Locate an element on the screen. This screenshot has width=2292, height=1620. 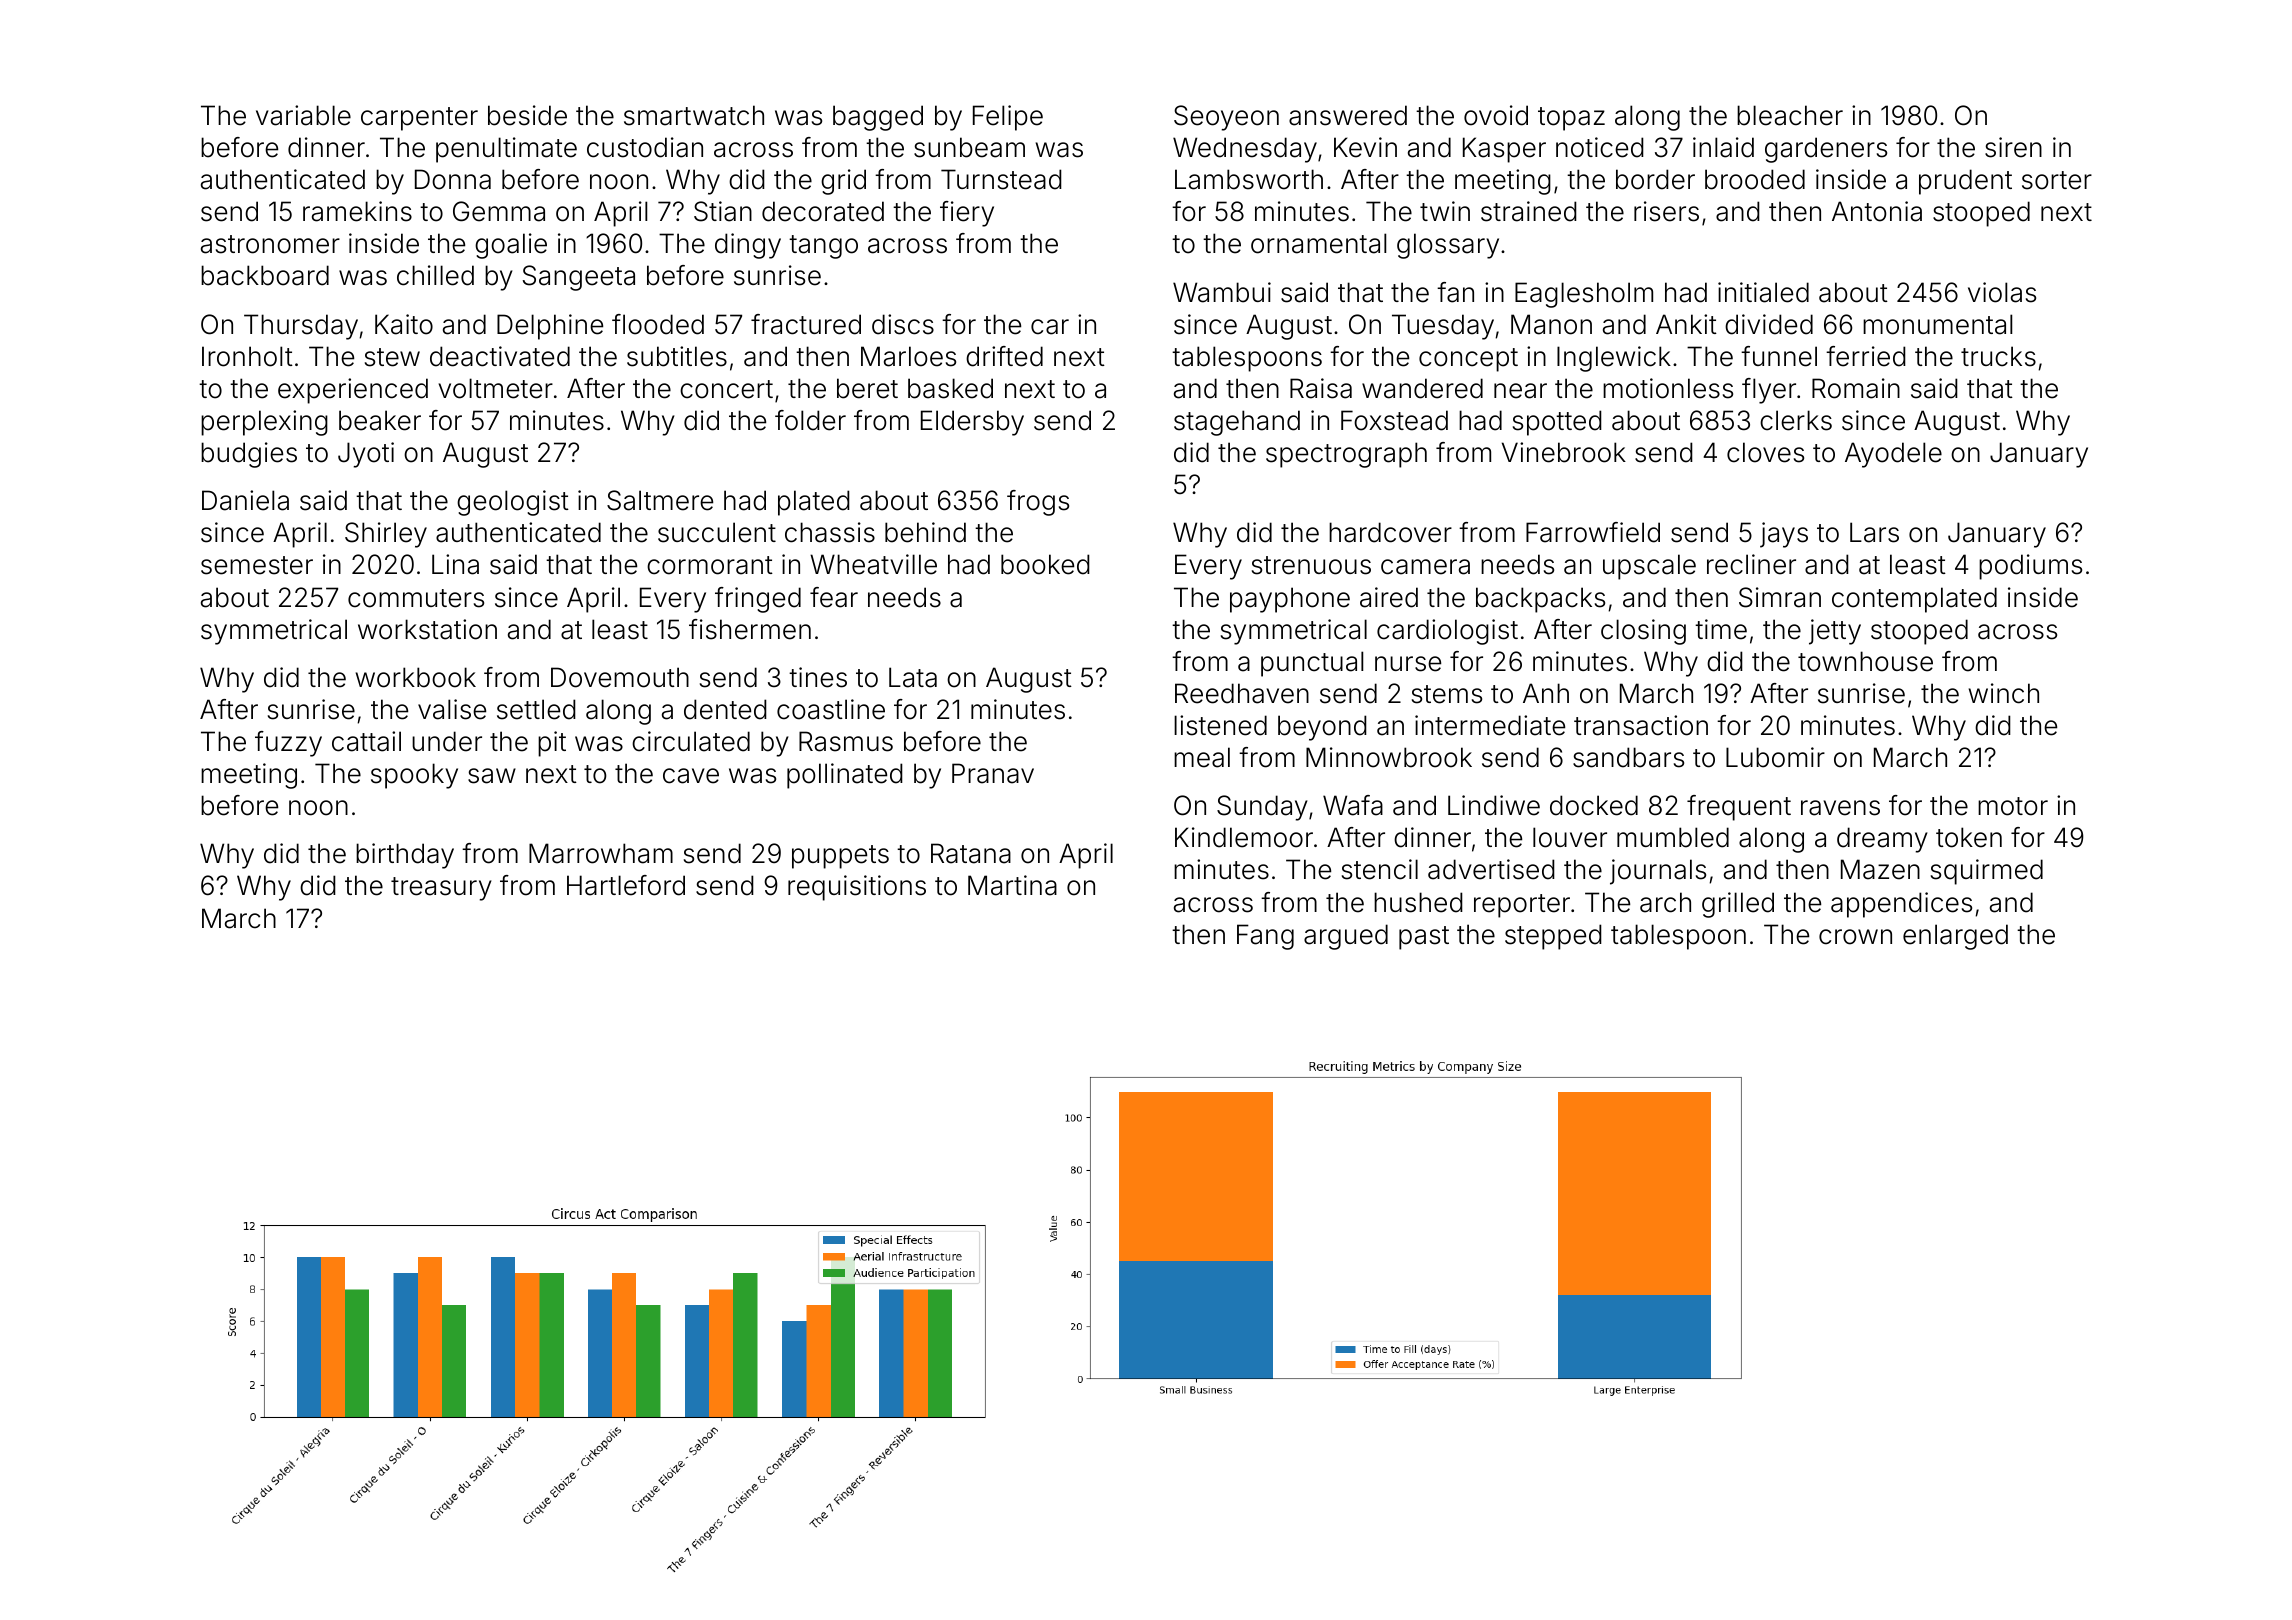
treasury is located at coordinates (441, 889).
